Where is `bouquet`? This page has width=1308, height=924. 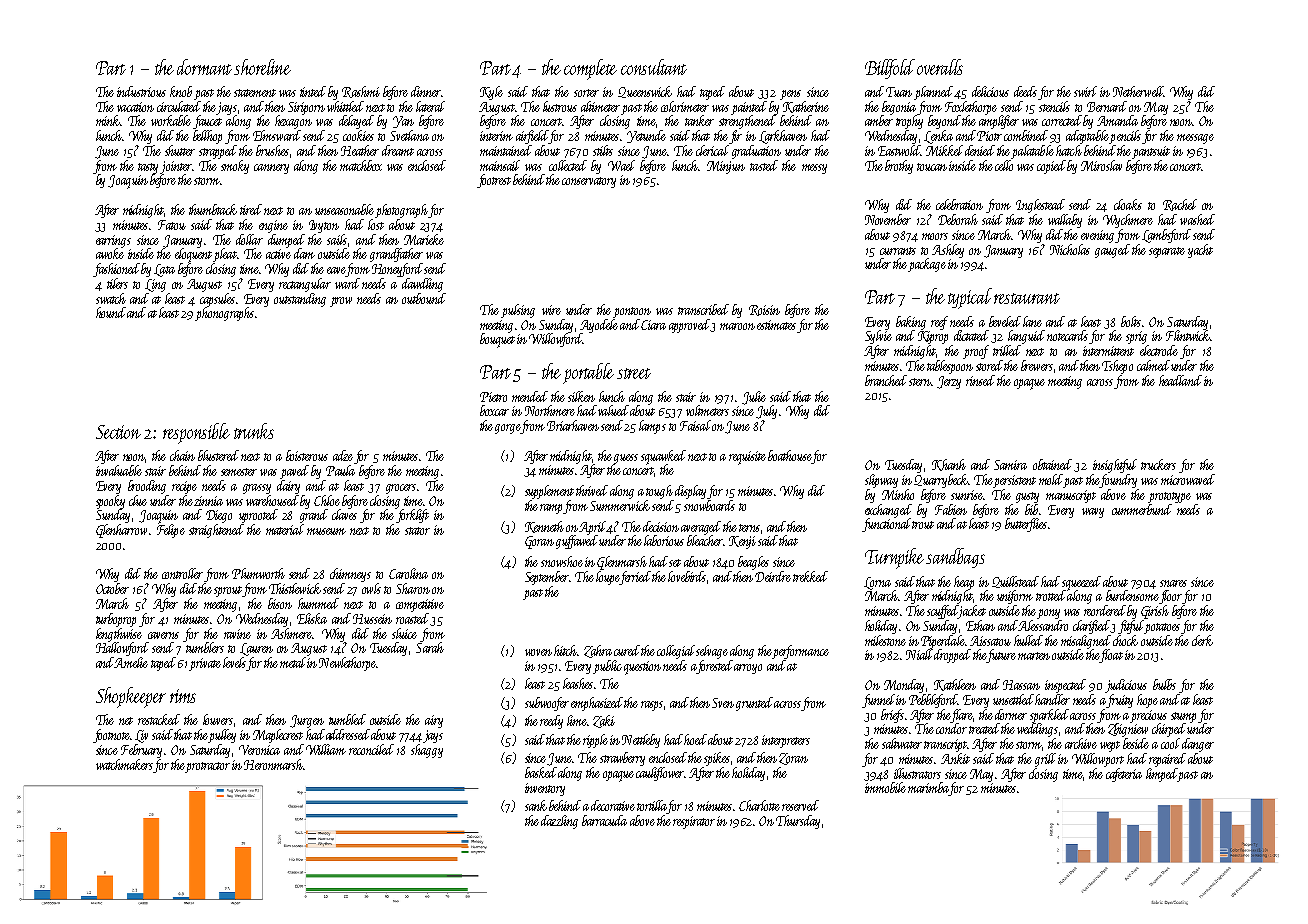
bouquet is located at coordinates (497, 340).
